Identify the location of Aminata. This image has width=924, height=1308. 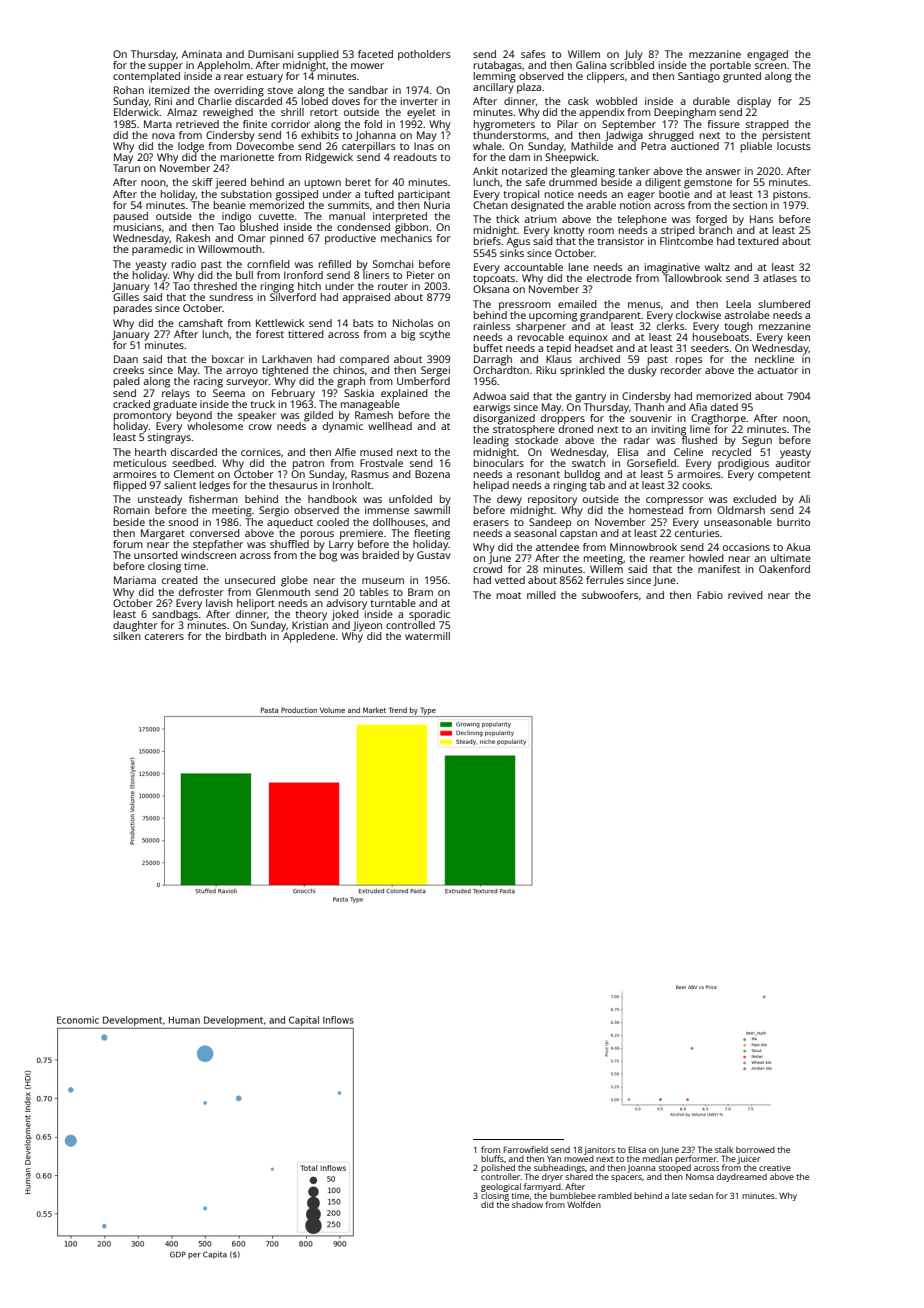
(202, 54).
